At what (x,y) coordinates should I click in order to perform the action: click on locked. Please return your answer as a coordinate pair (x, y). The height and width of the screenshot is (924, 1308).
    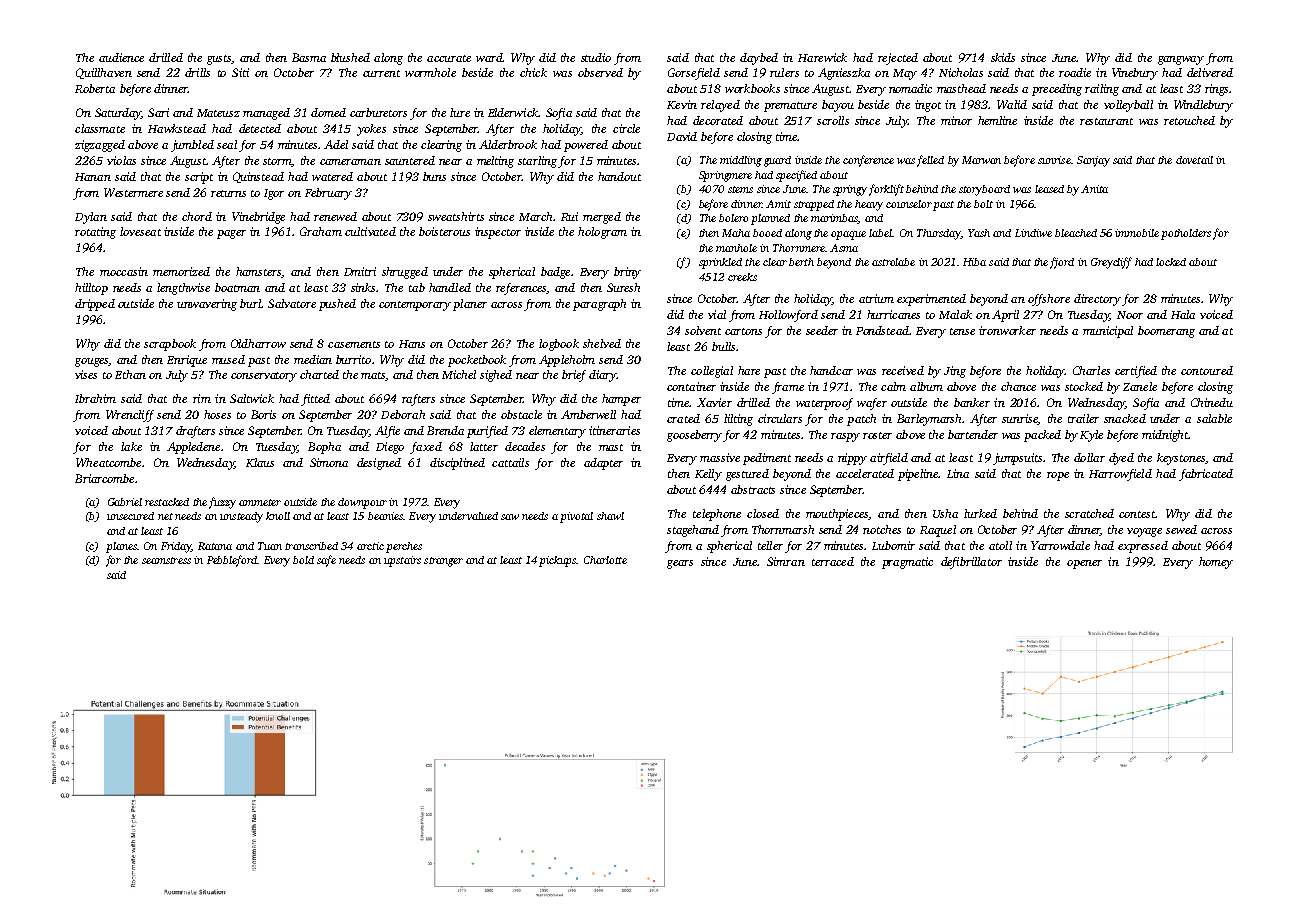
    Looking at the image, I should click on (1171, 262).
